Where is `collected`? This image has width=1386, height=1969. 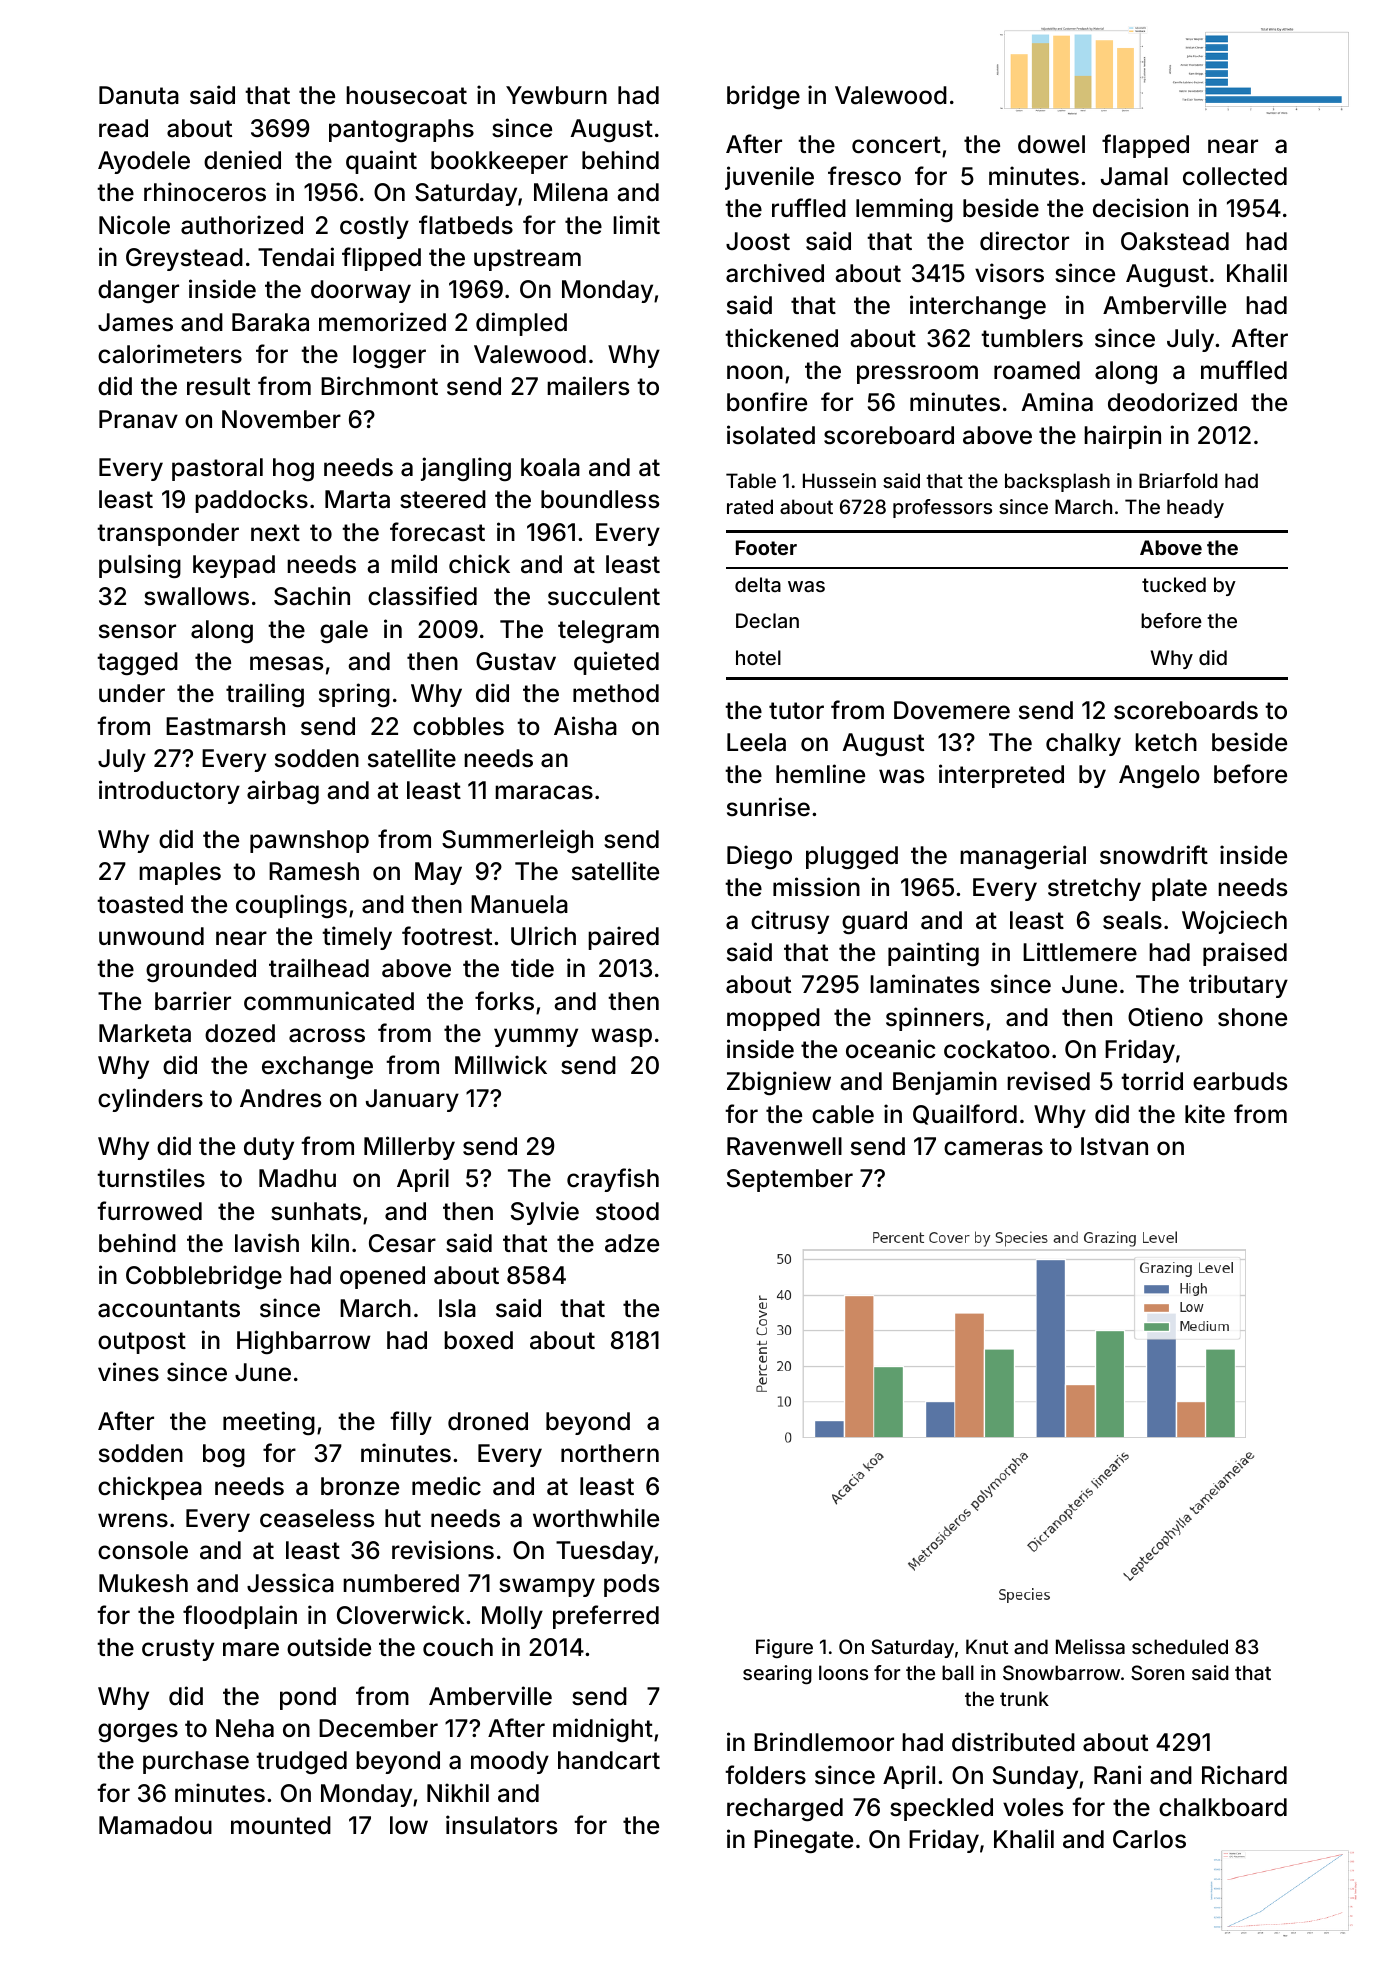
collected is located at coordinates (1235, 176).
